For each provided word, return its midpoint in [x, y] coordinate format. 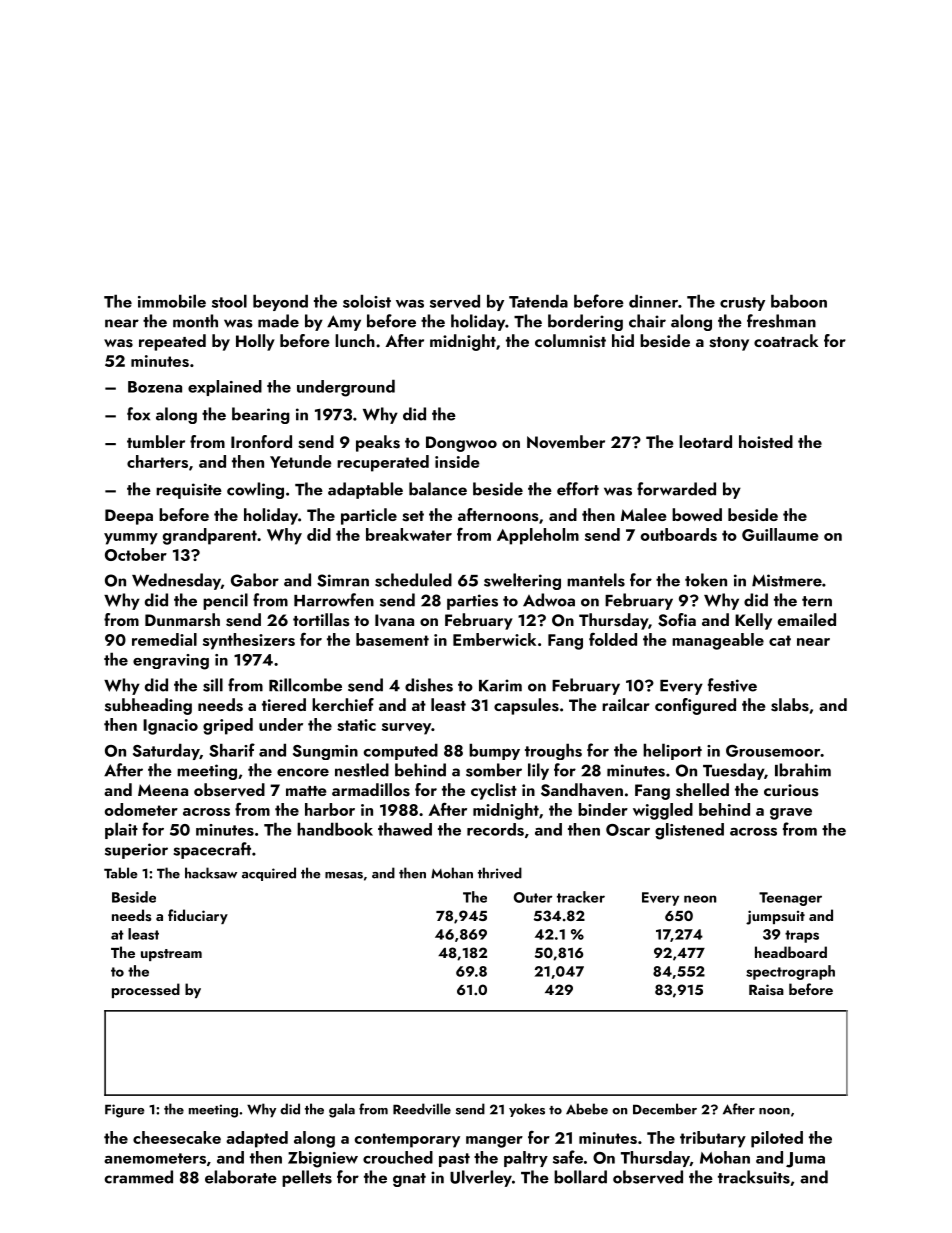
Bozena [155, 387]
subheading [148, 706]
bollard [580, 1177]
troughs [553, 751]
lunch [355, 340]
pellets [307, 1178]
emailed [807, 619]
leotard [705, 441]
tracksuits [754, 1177]
